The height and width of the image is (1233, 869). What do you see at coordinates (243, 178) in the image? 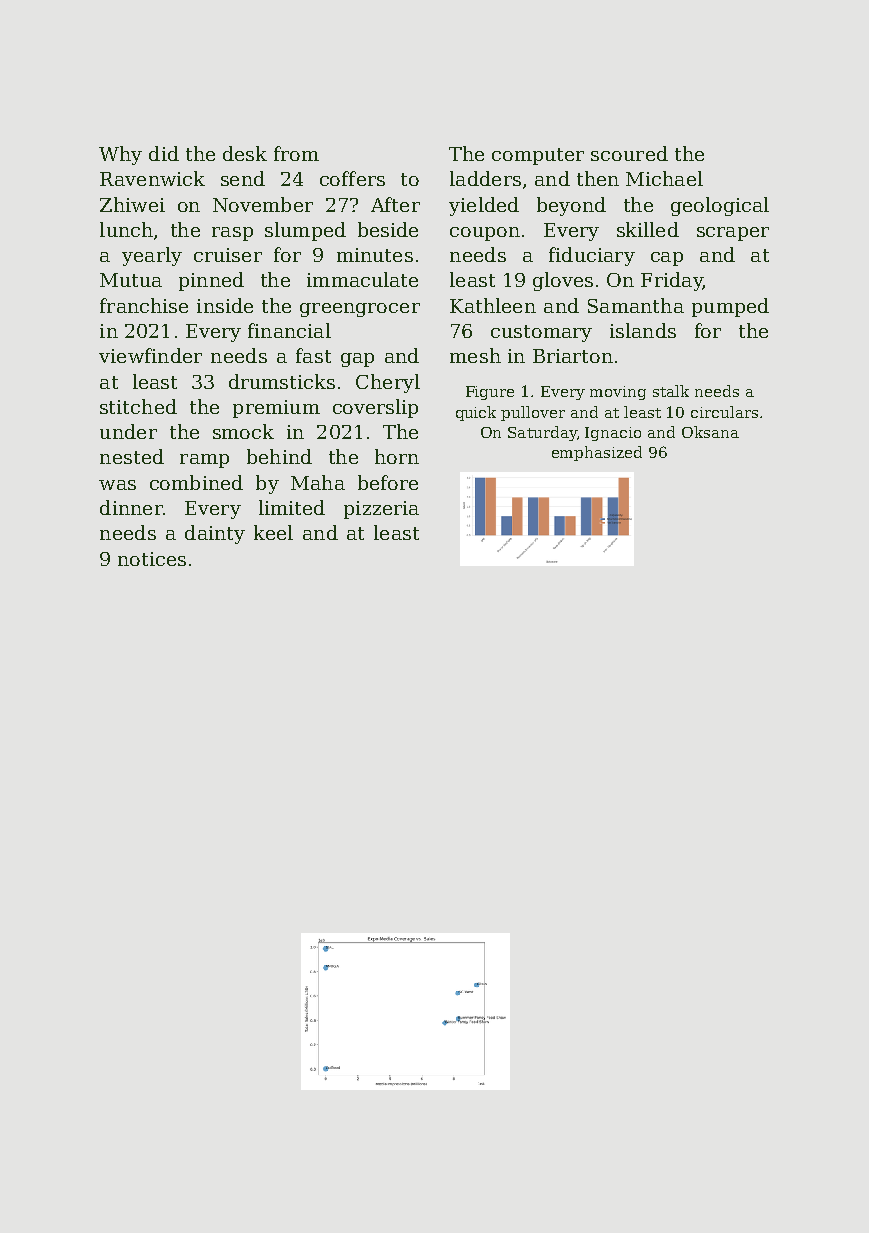
I see `send` at bounding box center [243, 178].
